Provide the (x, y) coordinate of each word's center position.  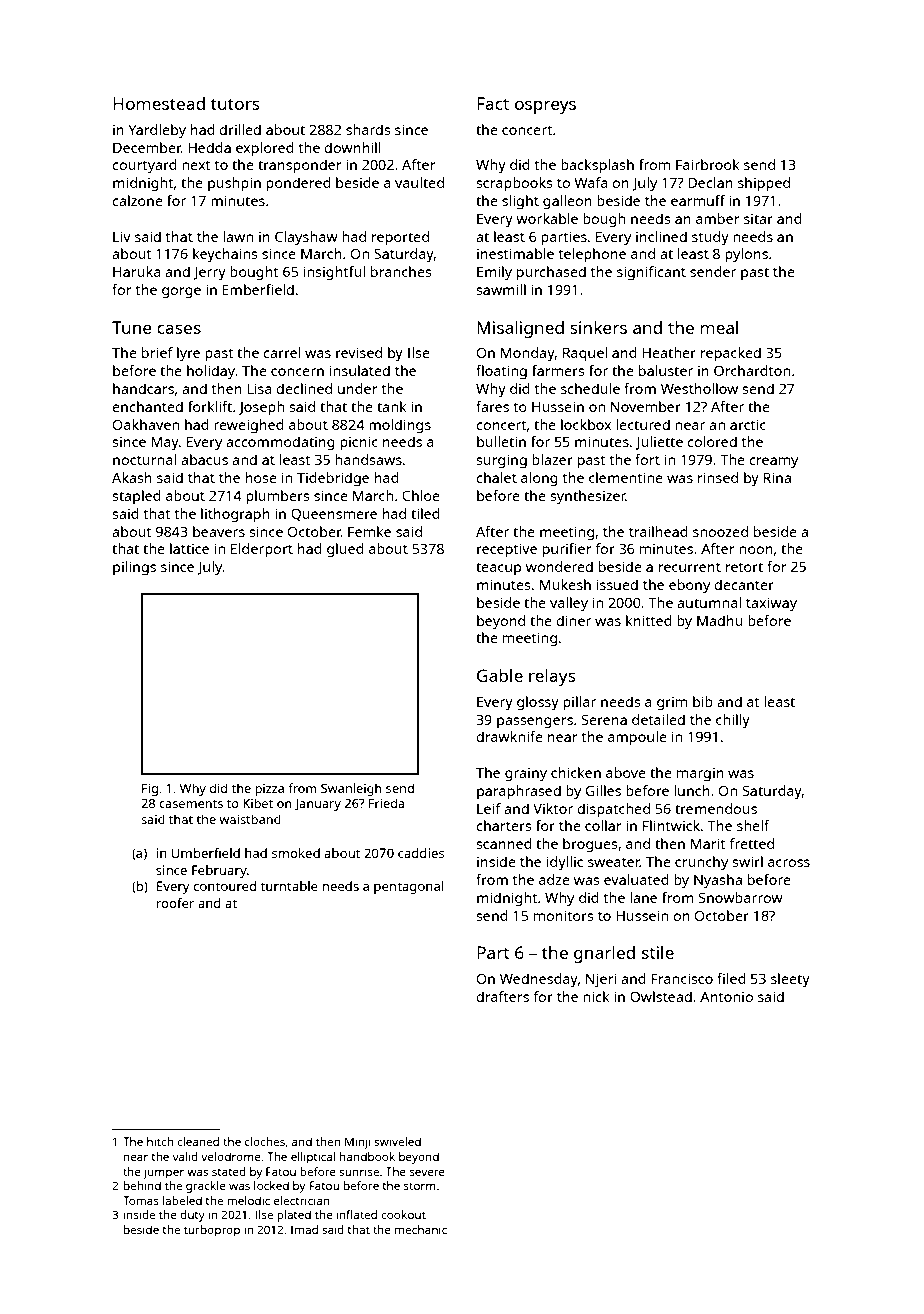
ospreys (545, 107)
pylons (746, 255)
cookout (403, 1214)
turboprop (212, 1231)
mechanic (421, 1229)
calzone (137, 200)
